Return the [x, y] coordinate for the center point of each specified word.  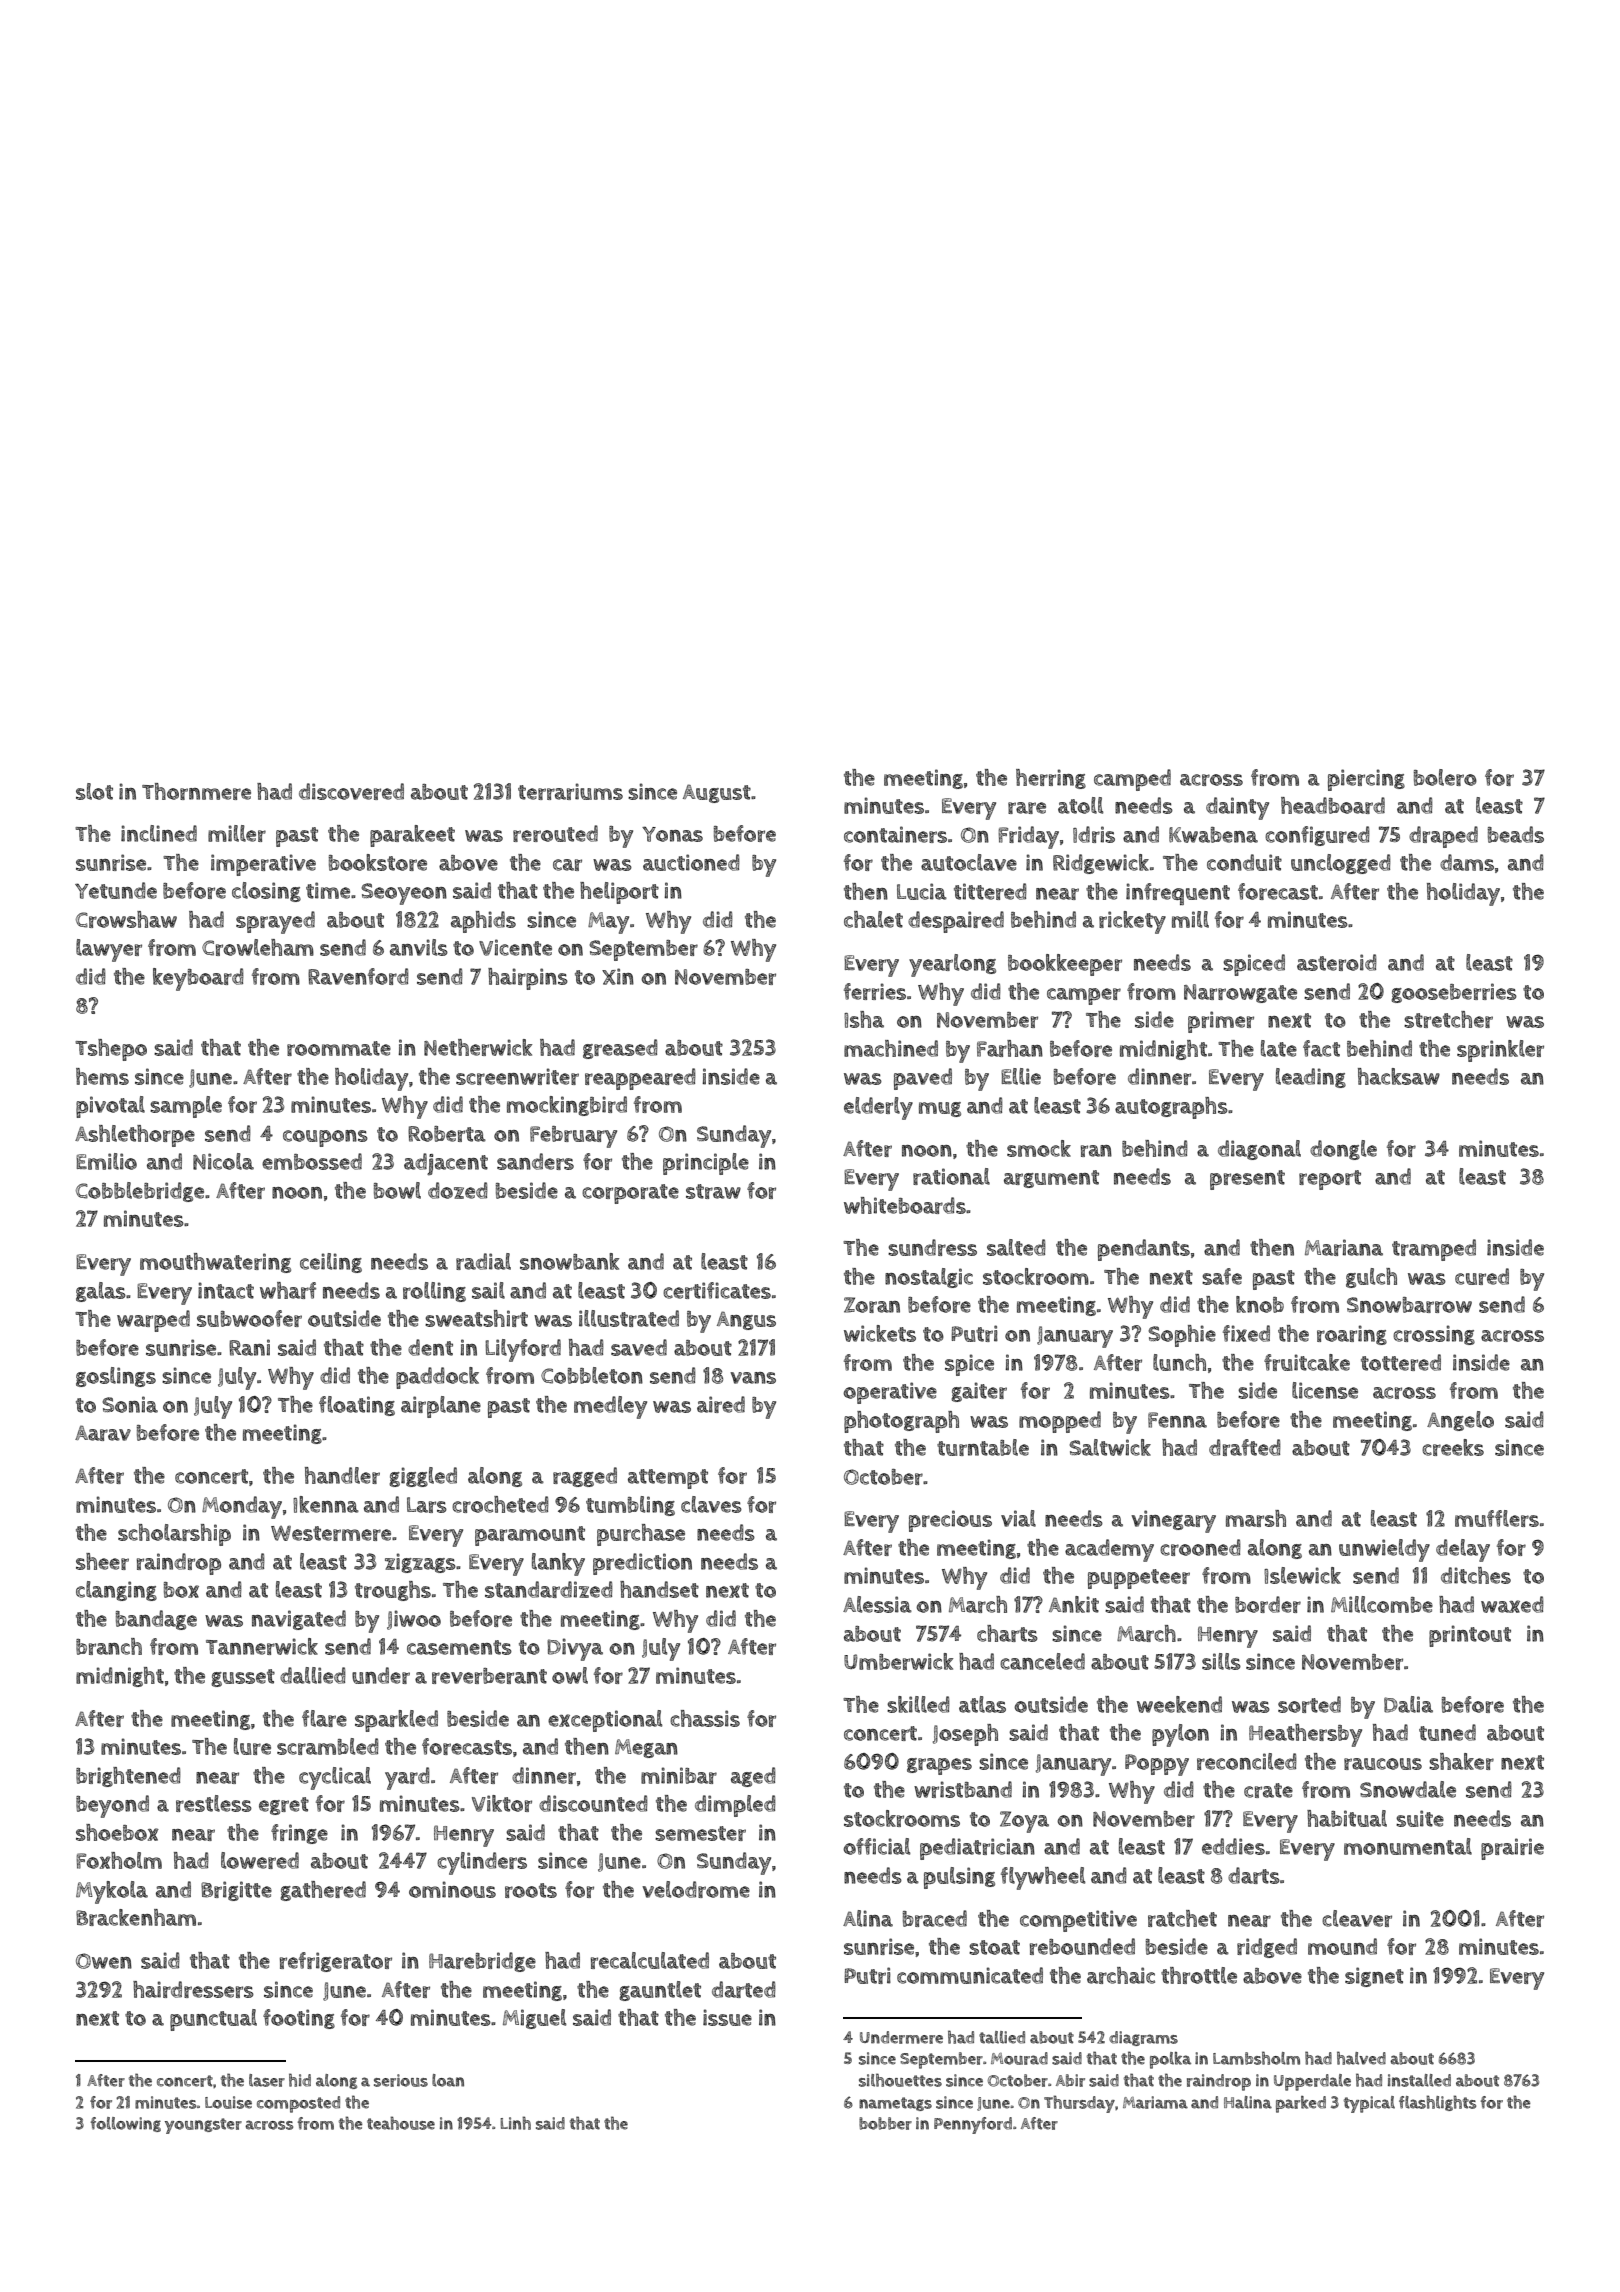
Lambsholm [1256, 2058]
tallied [1002, 2037]
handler [342, 1475]
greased [620, 1049]
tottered [1401, 1362]
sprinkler [1500, 1051]
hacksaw [1399, 1076]
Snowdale [1408, 1789]
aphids [483, 922]
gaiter [979, 1392]
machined [891, 1048]
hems [102, 1076]
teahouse [401, 2123]
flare [324, 1718]
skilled [918, 1704]
